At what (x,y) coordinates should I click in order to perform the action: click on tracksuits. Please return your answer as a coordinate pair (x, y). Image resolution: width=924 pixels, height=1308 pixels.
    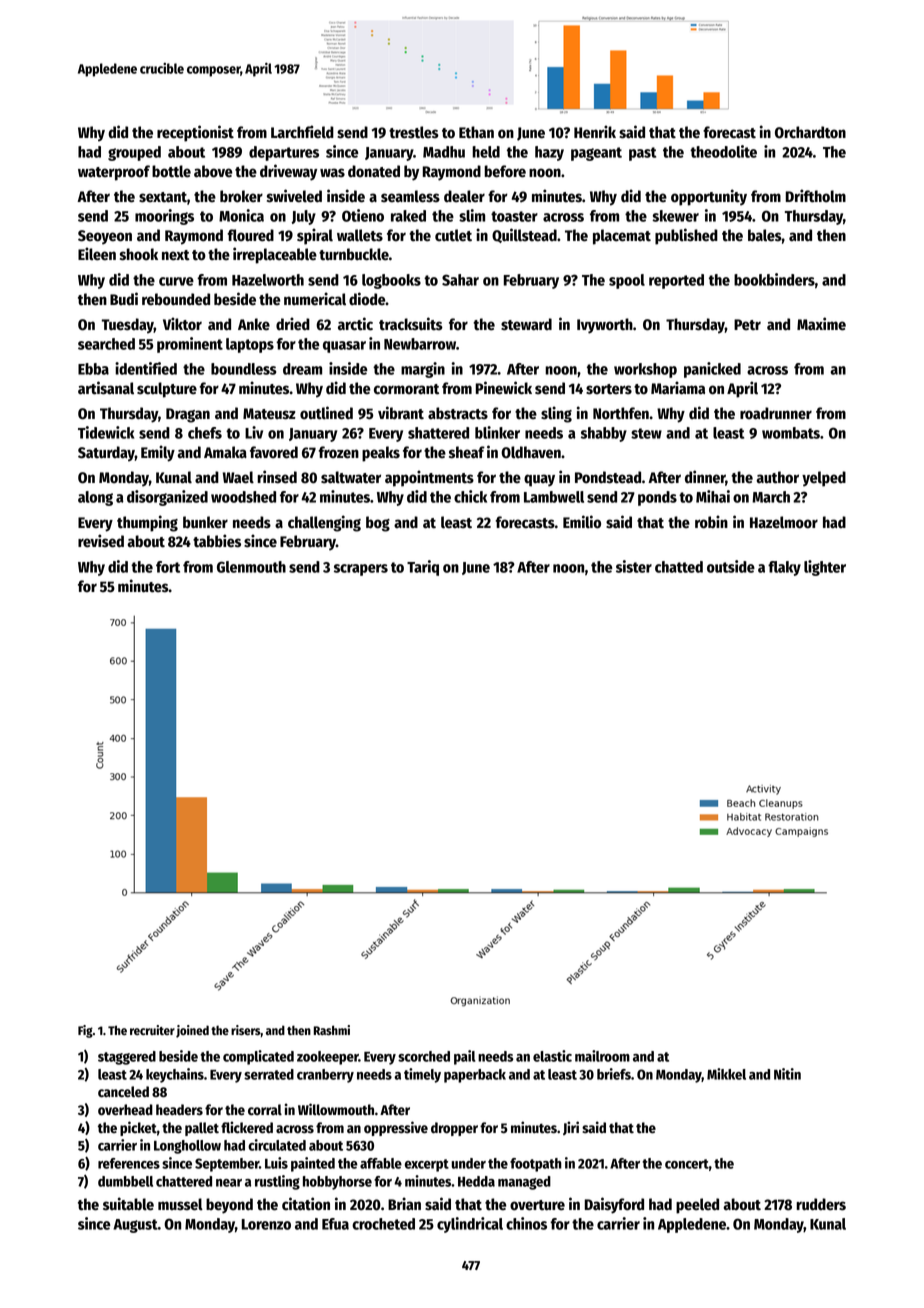
    Looking at the image, I should click on (411, 324).
